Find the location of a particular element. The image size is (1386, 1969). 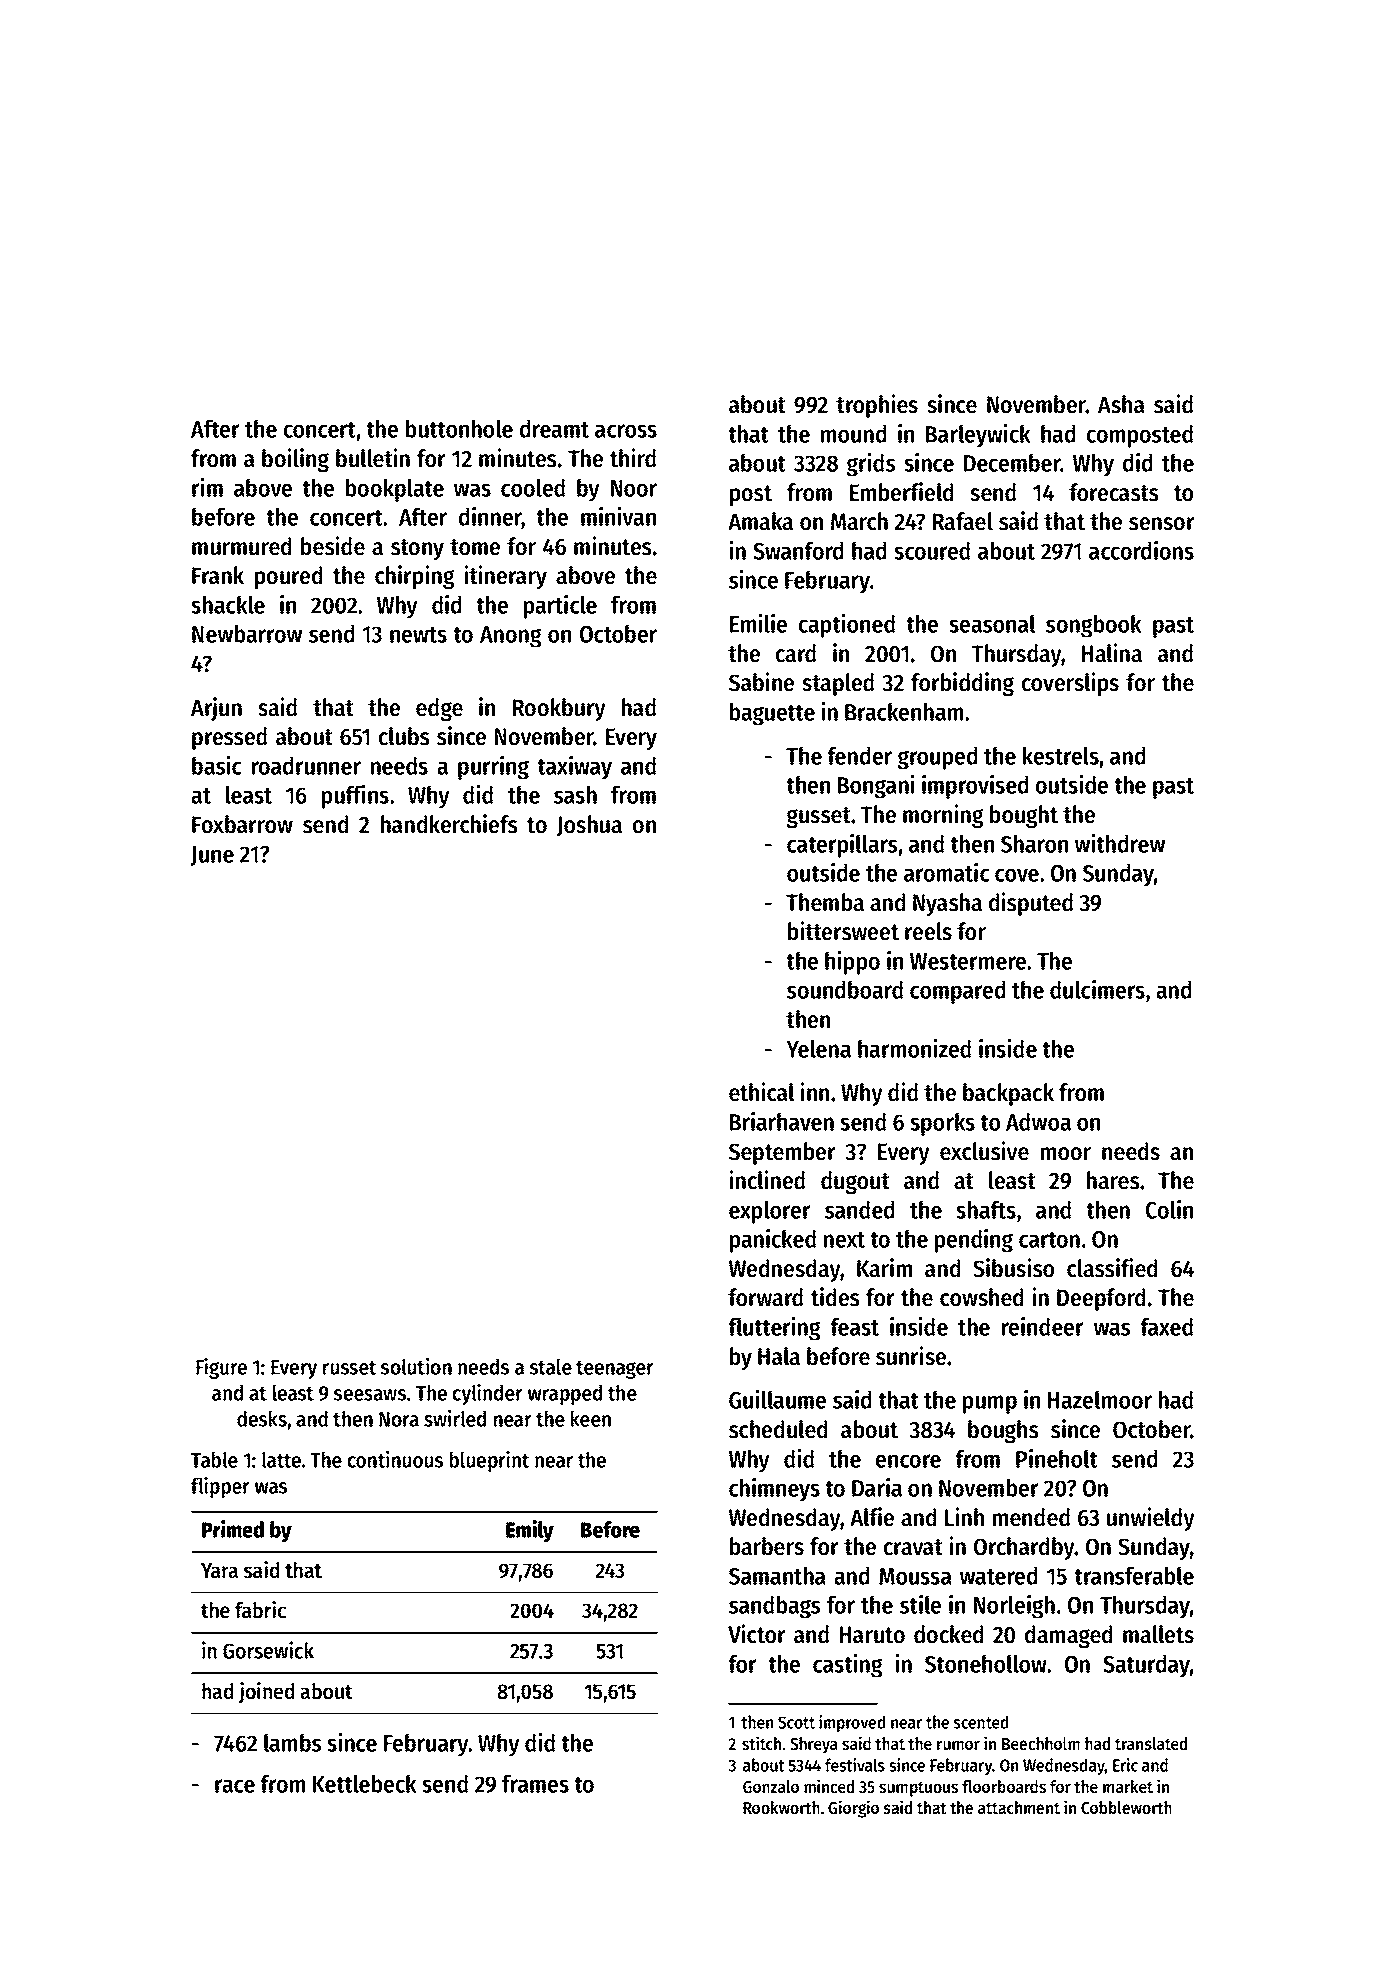

solution is located at coordinates (416, 1366).
